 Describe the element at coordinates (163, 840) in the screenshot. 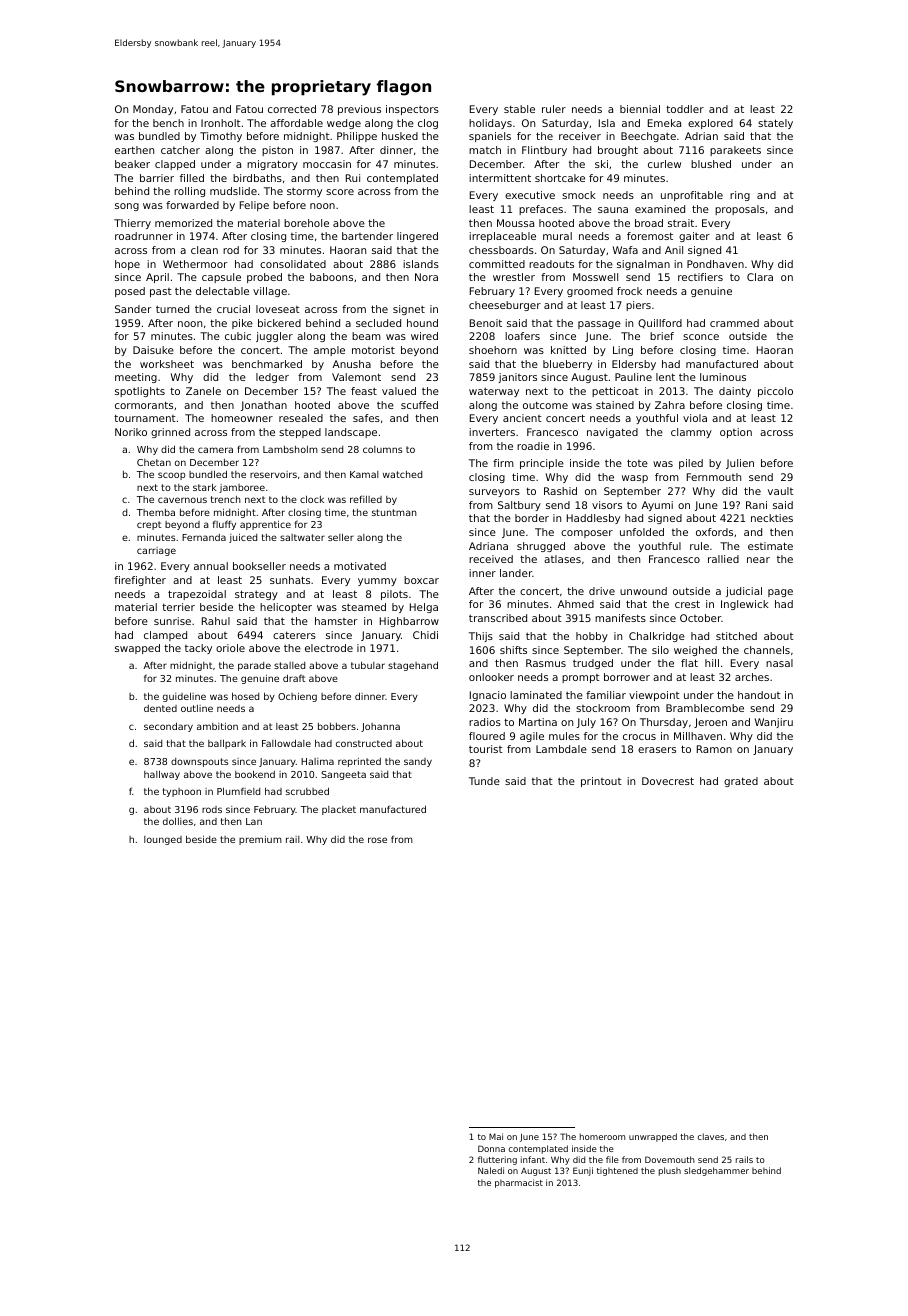

I see `lounged` at that location.
